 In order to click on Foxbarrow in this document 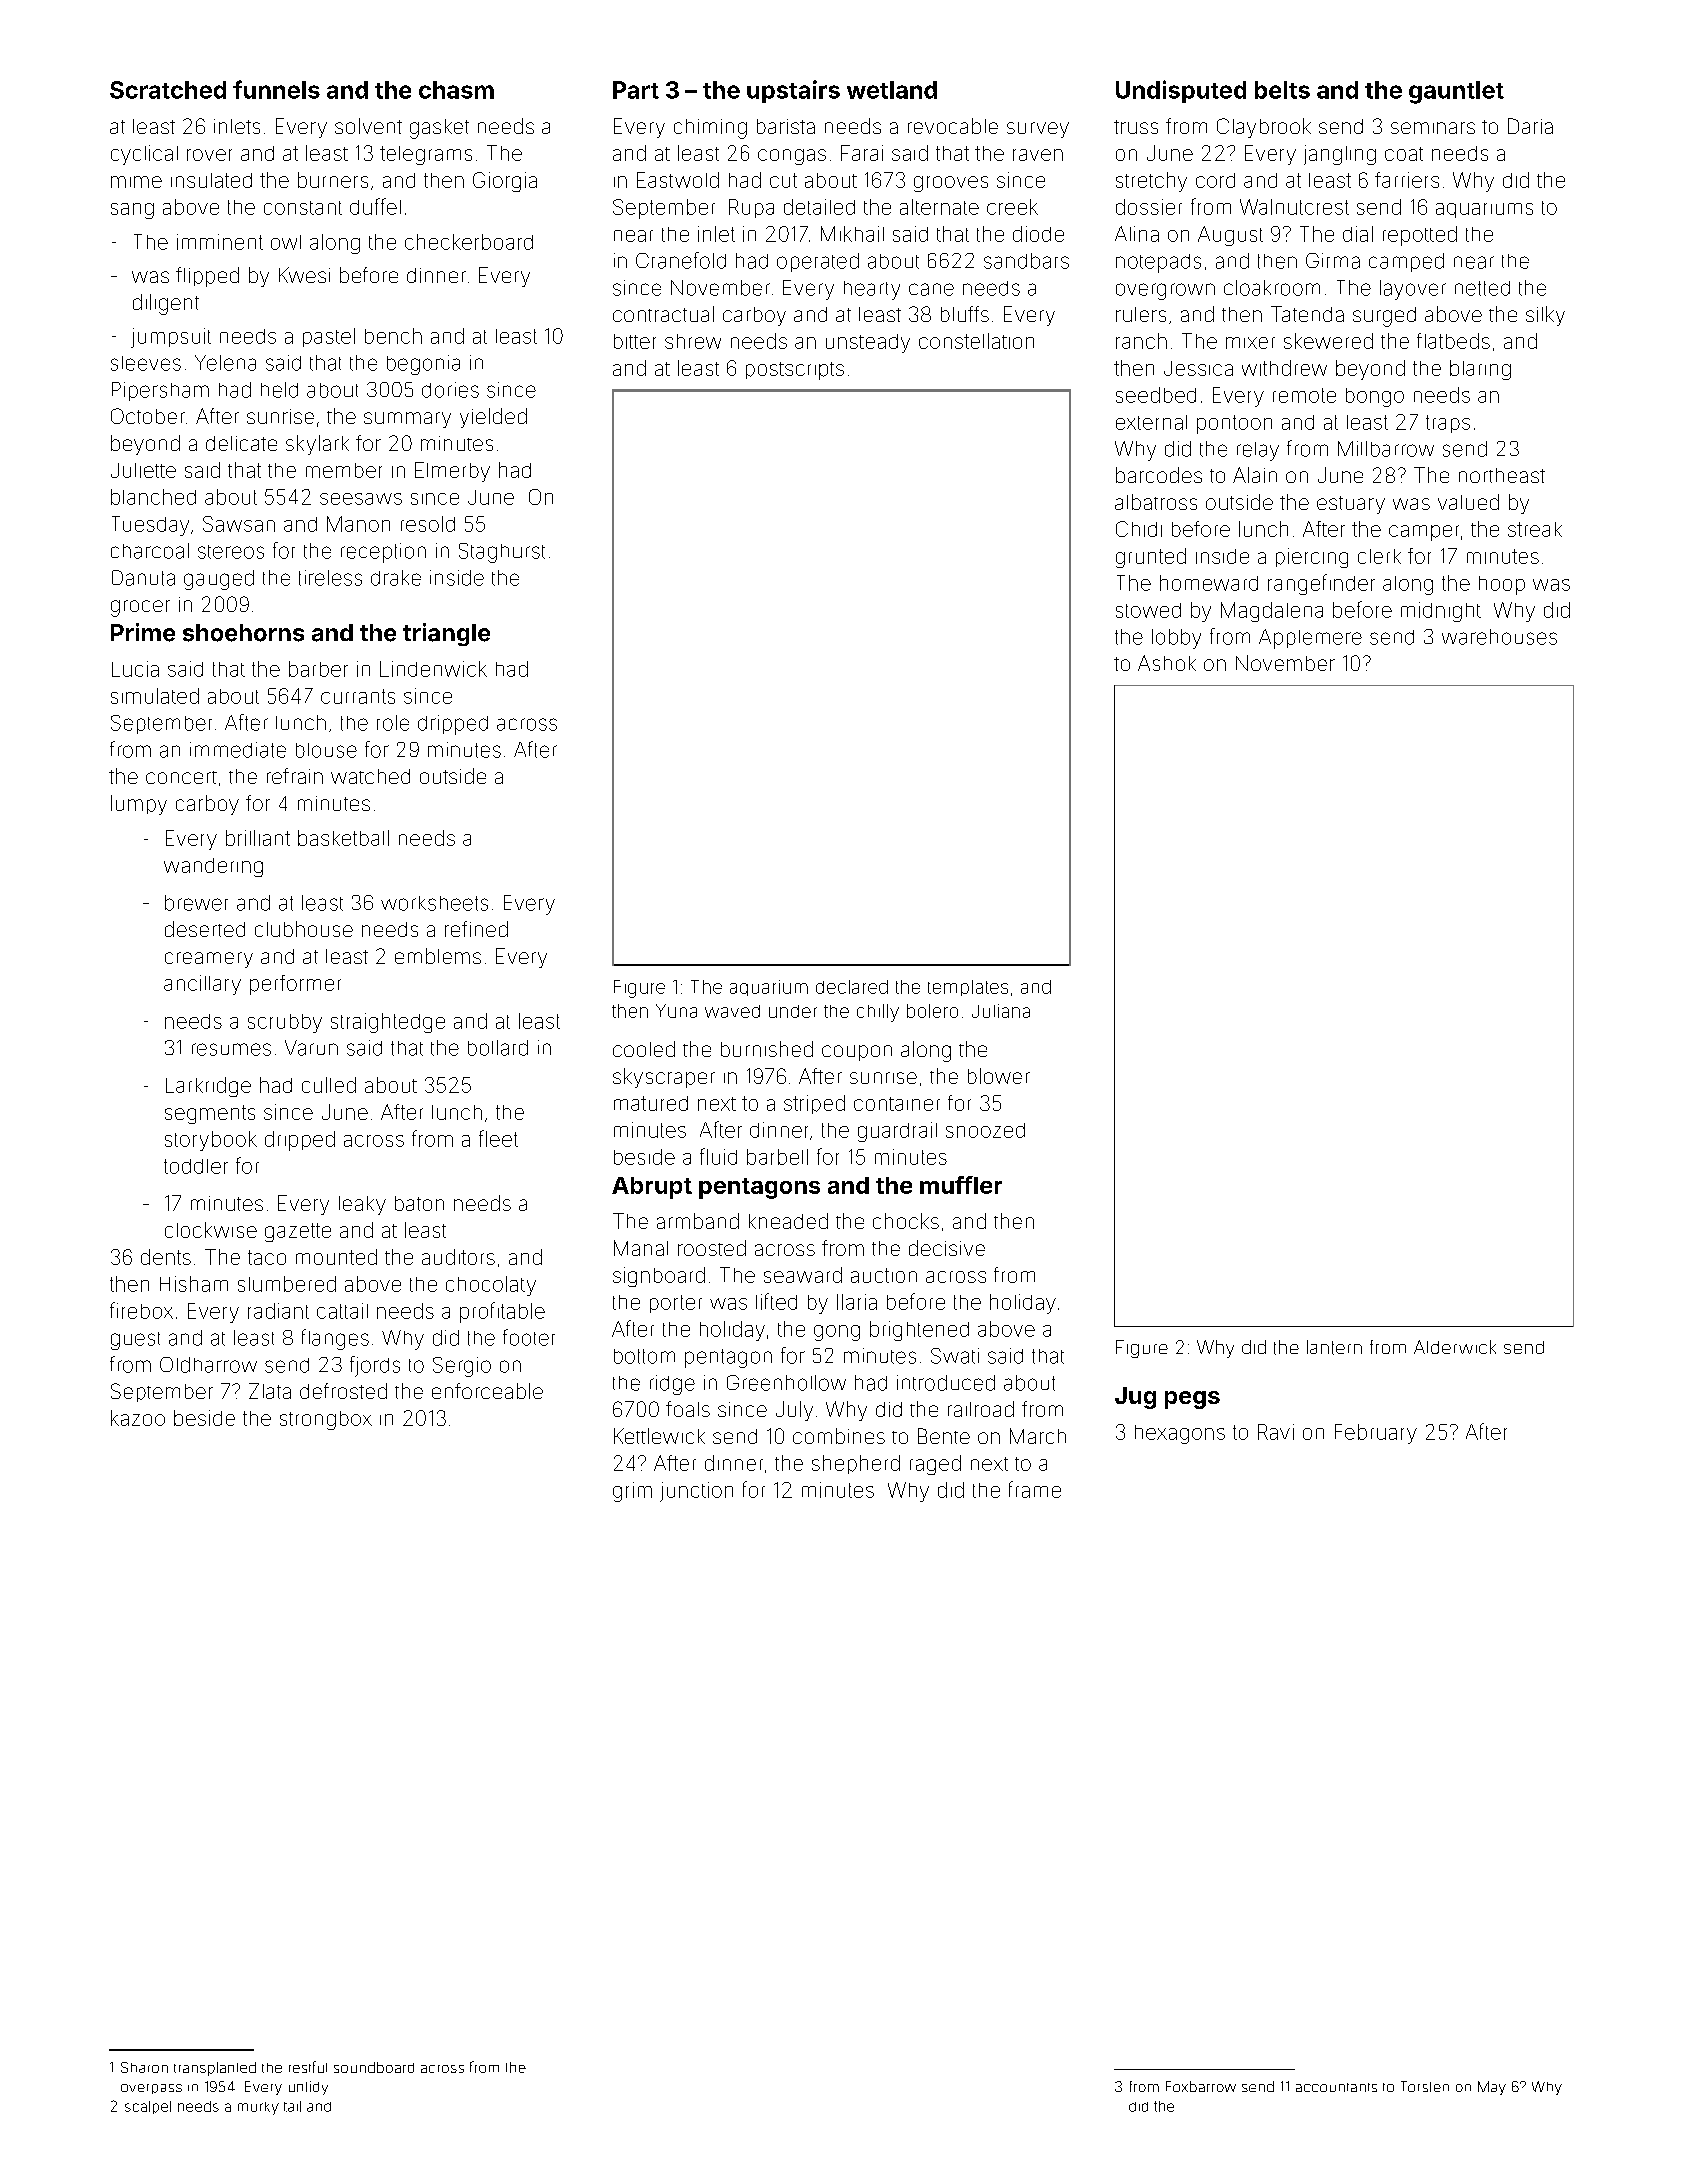, I will do `click(1201, 2086)`.
